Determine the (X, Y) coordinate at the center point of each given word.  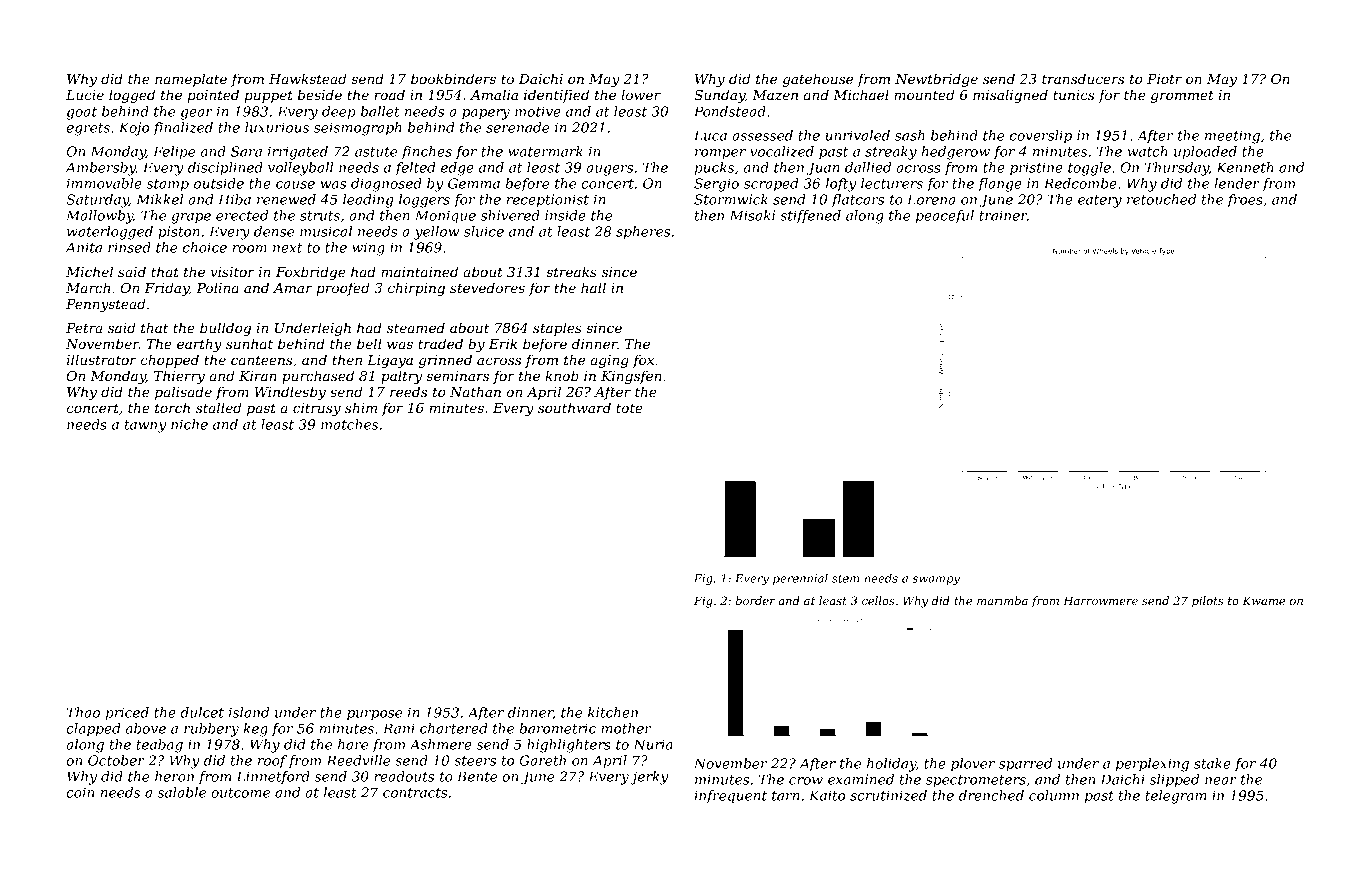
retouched (1161, 199)
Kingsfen (631, 377)
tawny (145, 426)
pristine (1036, 169)
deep (339, 113)
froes (1245, 201)
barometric (558, 728)
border (755, 600)
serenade (518, 127)
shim (361, 407)
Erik (503, 343)
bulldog (225, 329)
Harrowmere (1100, 600)
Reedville (358, 760)
